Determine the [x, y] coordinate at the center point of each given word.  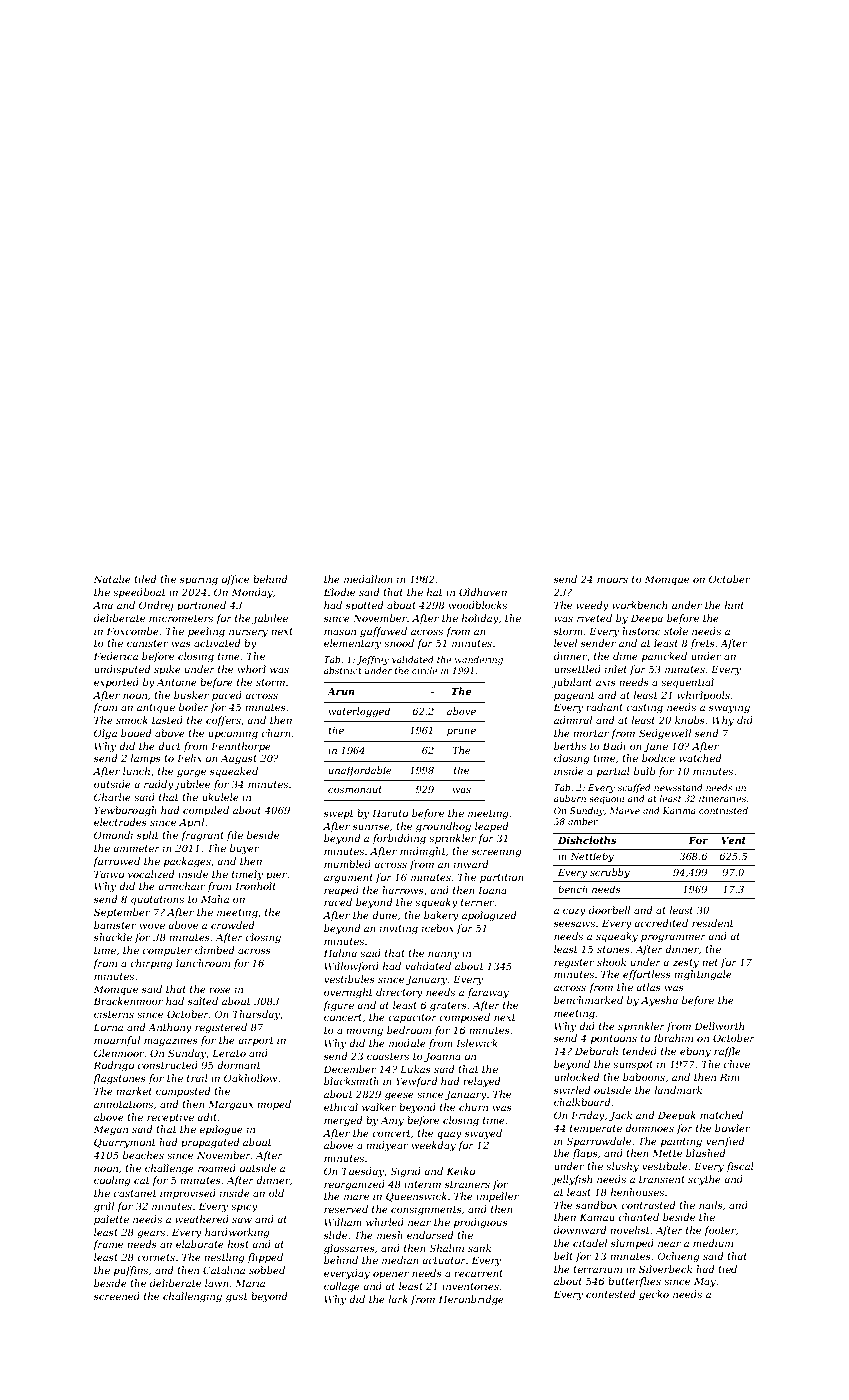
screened [117, 1296]
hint [734, 605]
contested [610, 1294]
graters [448, 1006]
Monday [252, 593]
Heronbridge [471, 1300]
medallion [368, 579]
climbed [214, 950]
